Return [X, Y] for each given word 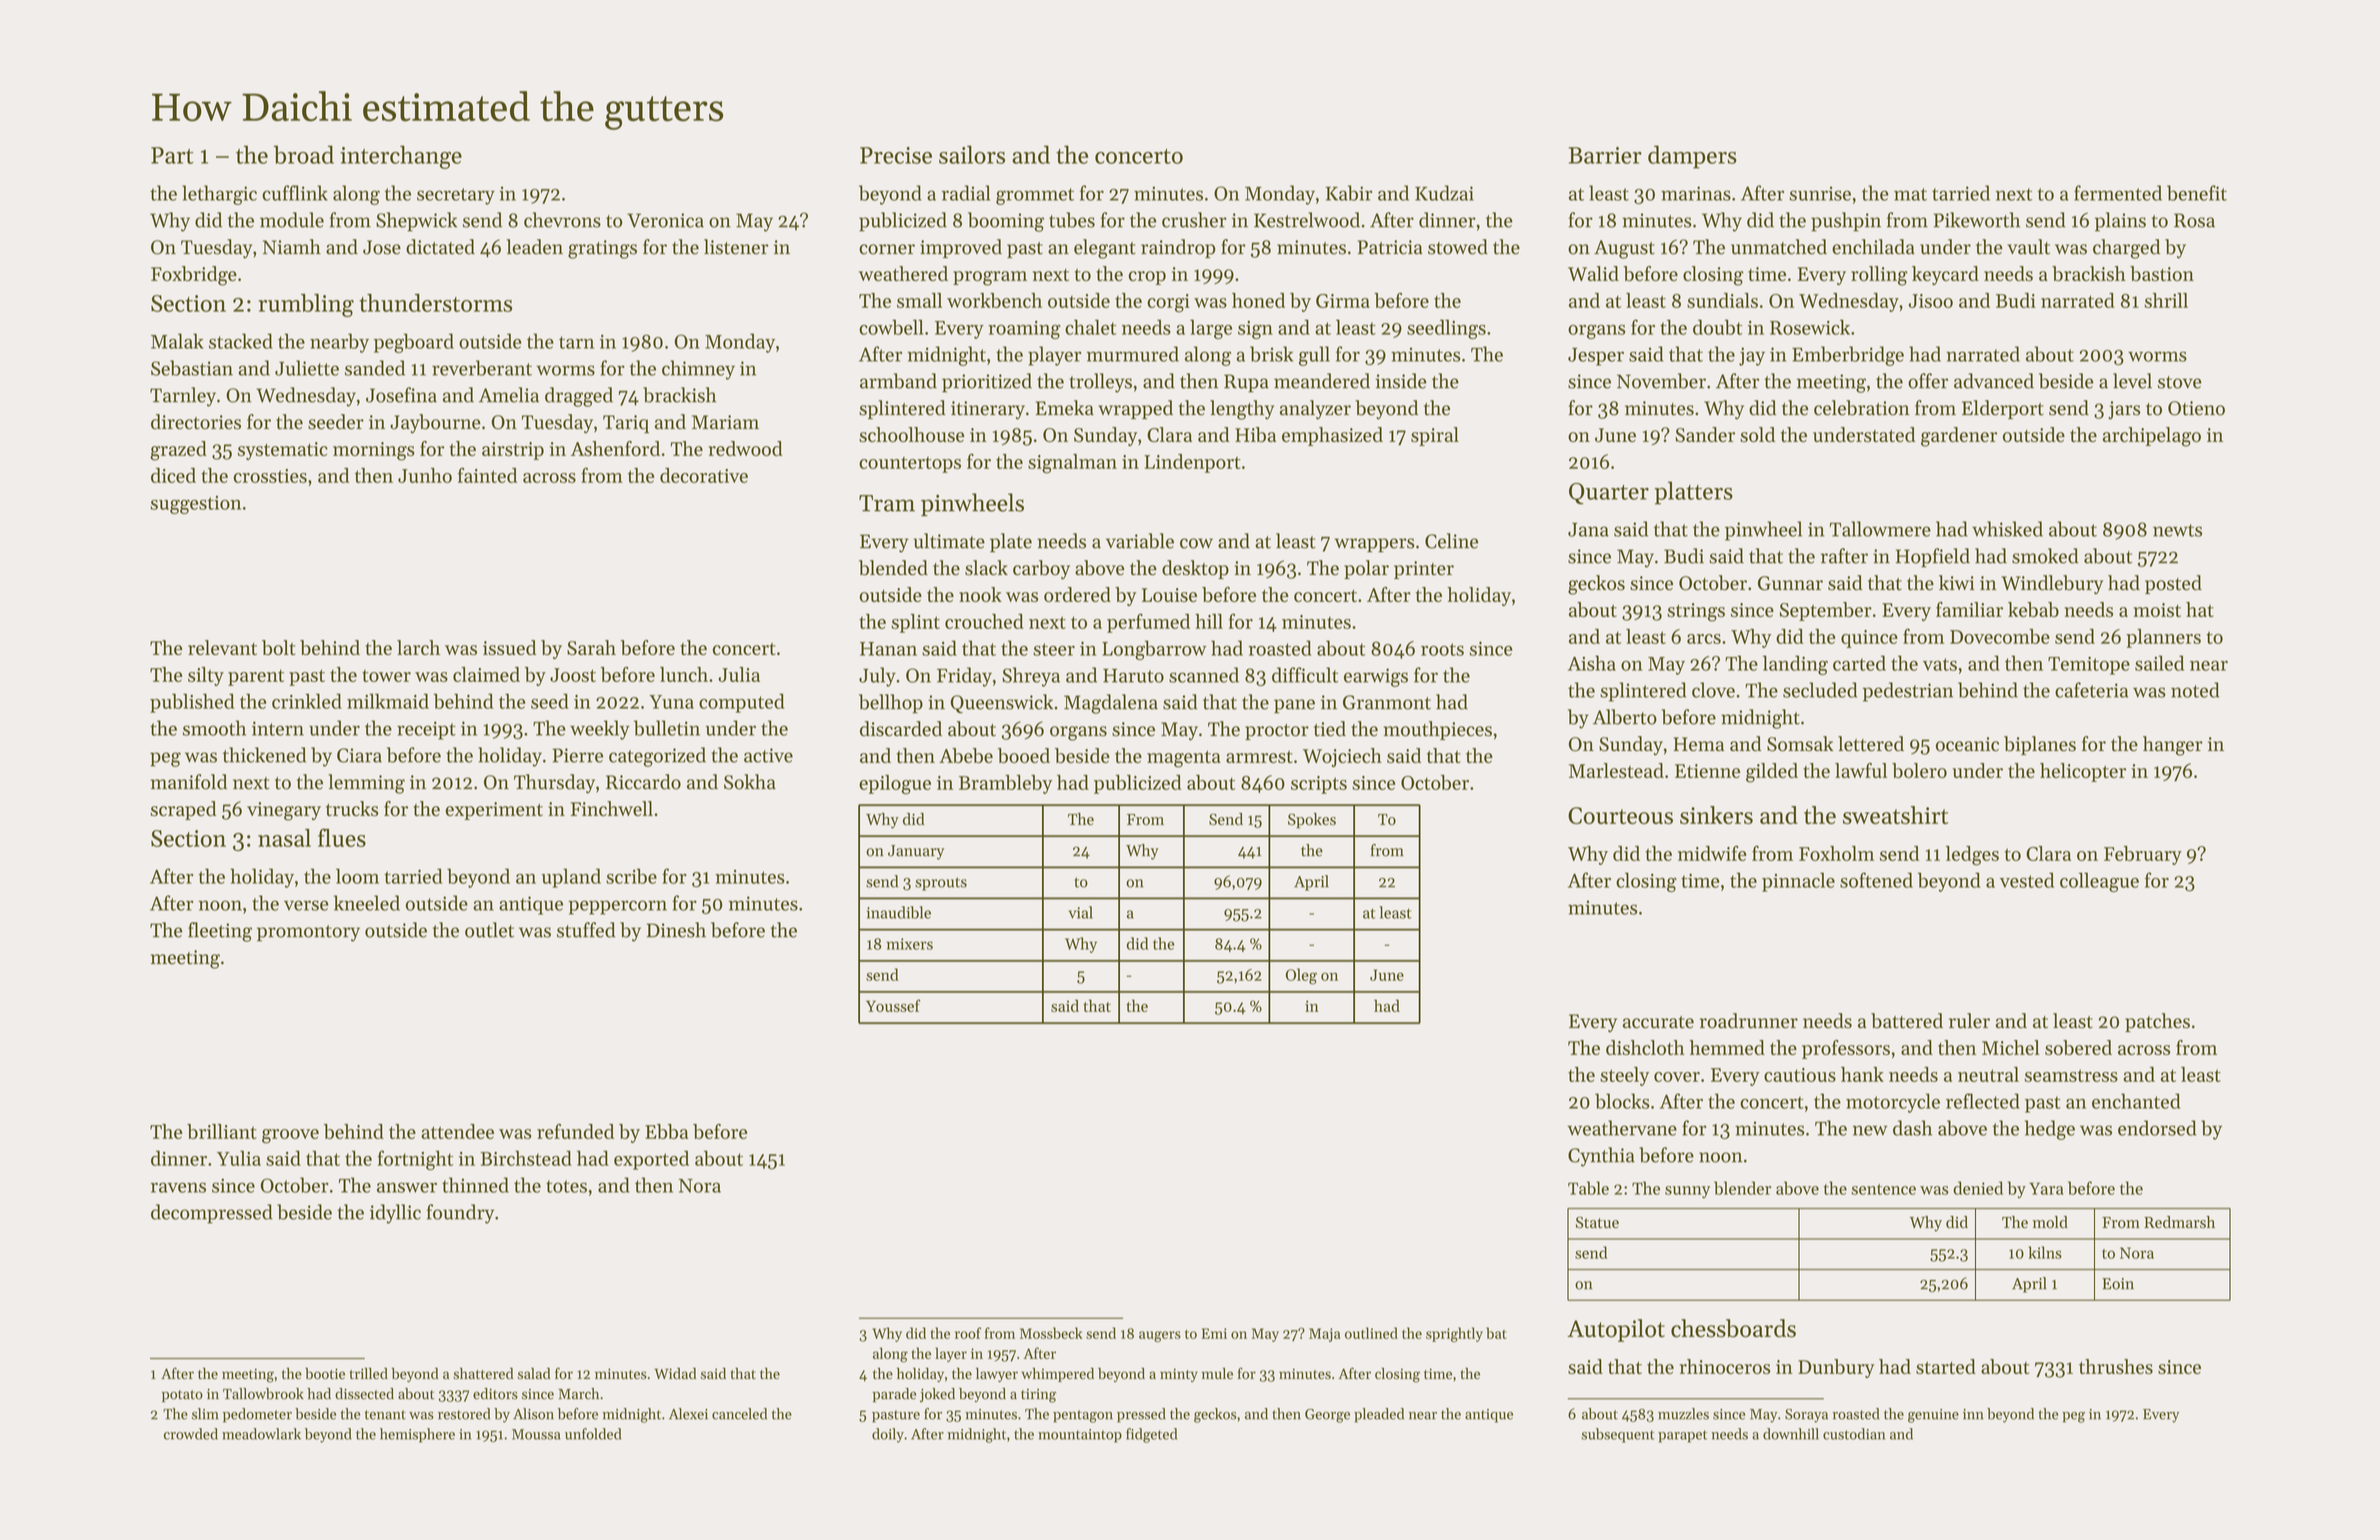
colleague [2099, 882]
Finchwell [612, 808]
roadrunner [1749, 1021]
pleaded [1379, 1415]
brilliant [222, 1131]
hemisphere [417, 1435]
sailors [972, 154]
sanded [375, 368]
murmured [1133, 354]
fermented [2118, 193]
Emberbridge [1848, 356]
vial [1080, 912]
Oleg [1301, 976]
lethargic [219, 195]
